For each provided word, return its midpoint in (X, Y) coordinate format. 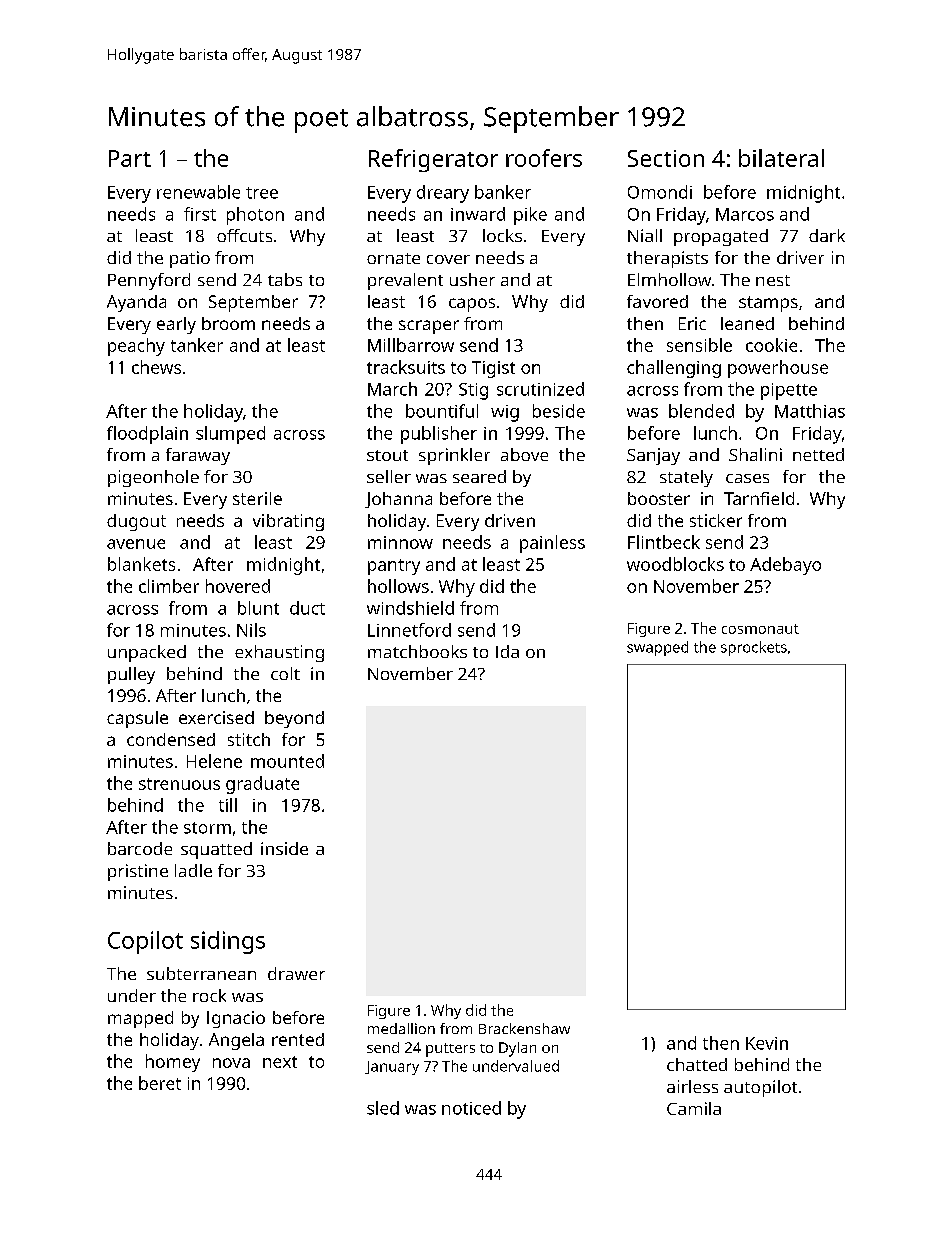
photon (255, 216)
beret (160, 1083)
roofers (544, 158)
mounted (287, 761)
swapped (657, 648)
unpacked (147, 653)
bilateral (781, 158)
